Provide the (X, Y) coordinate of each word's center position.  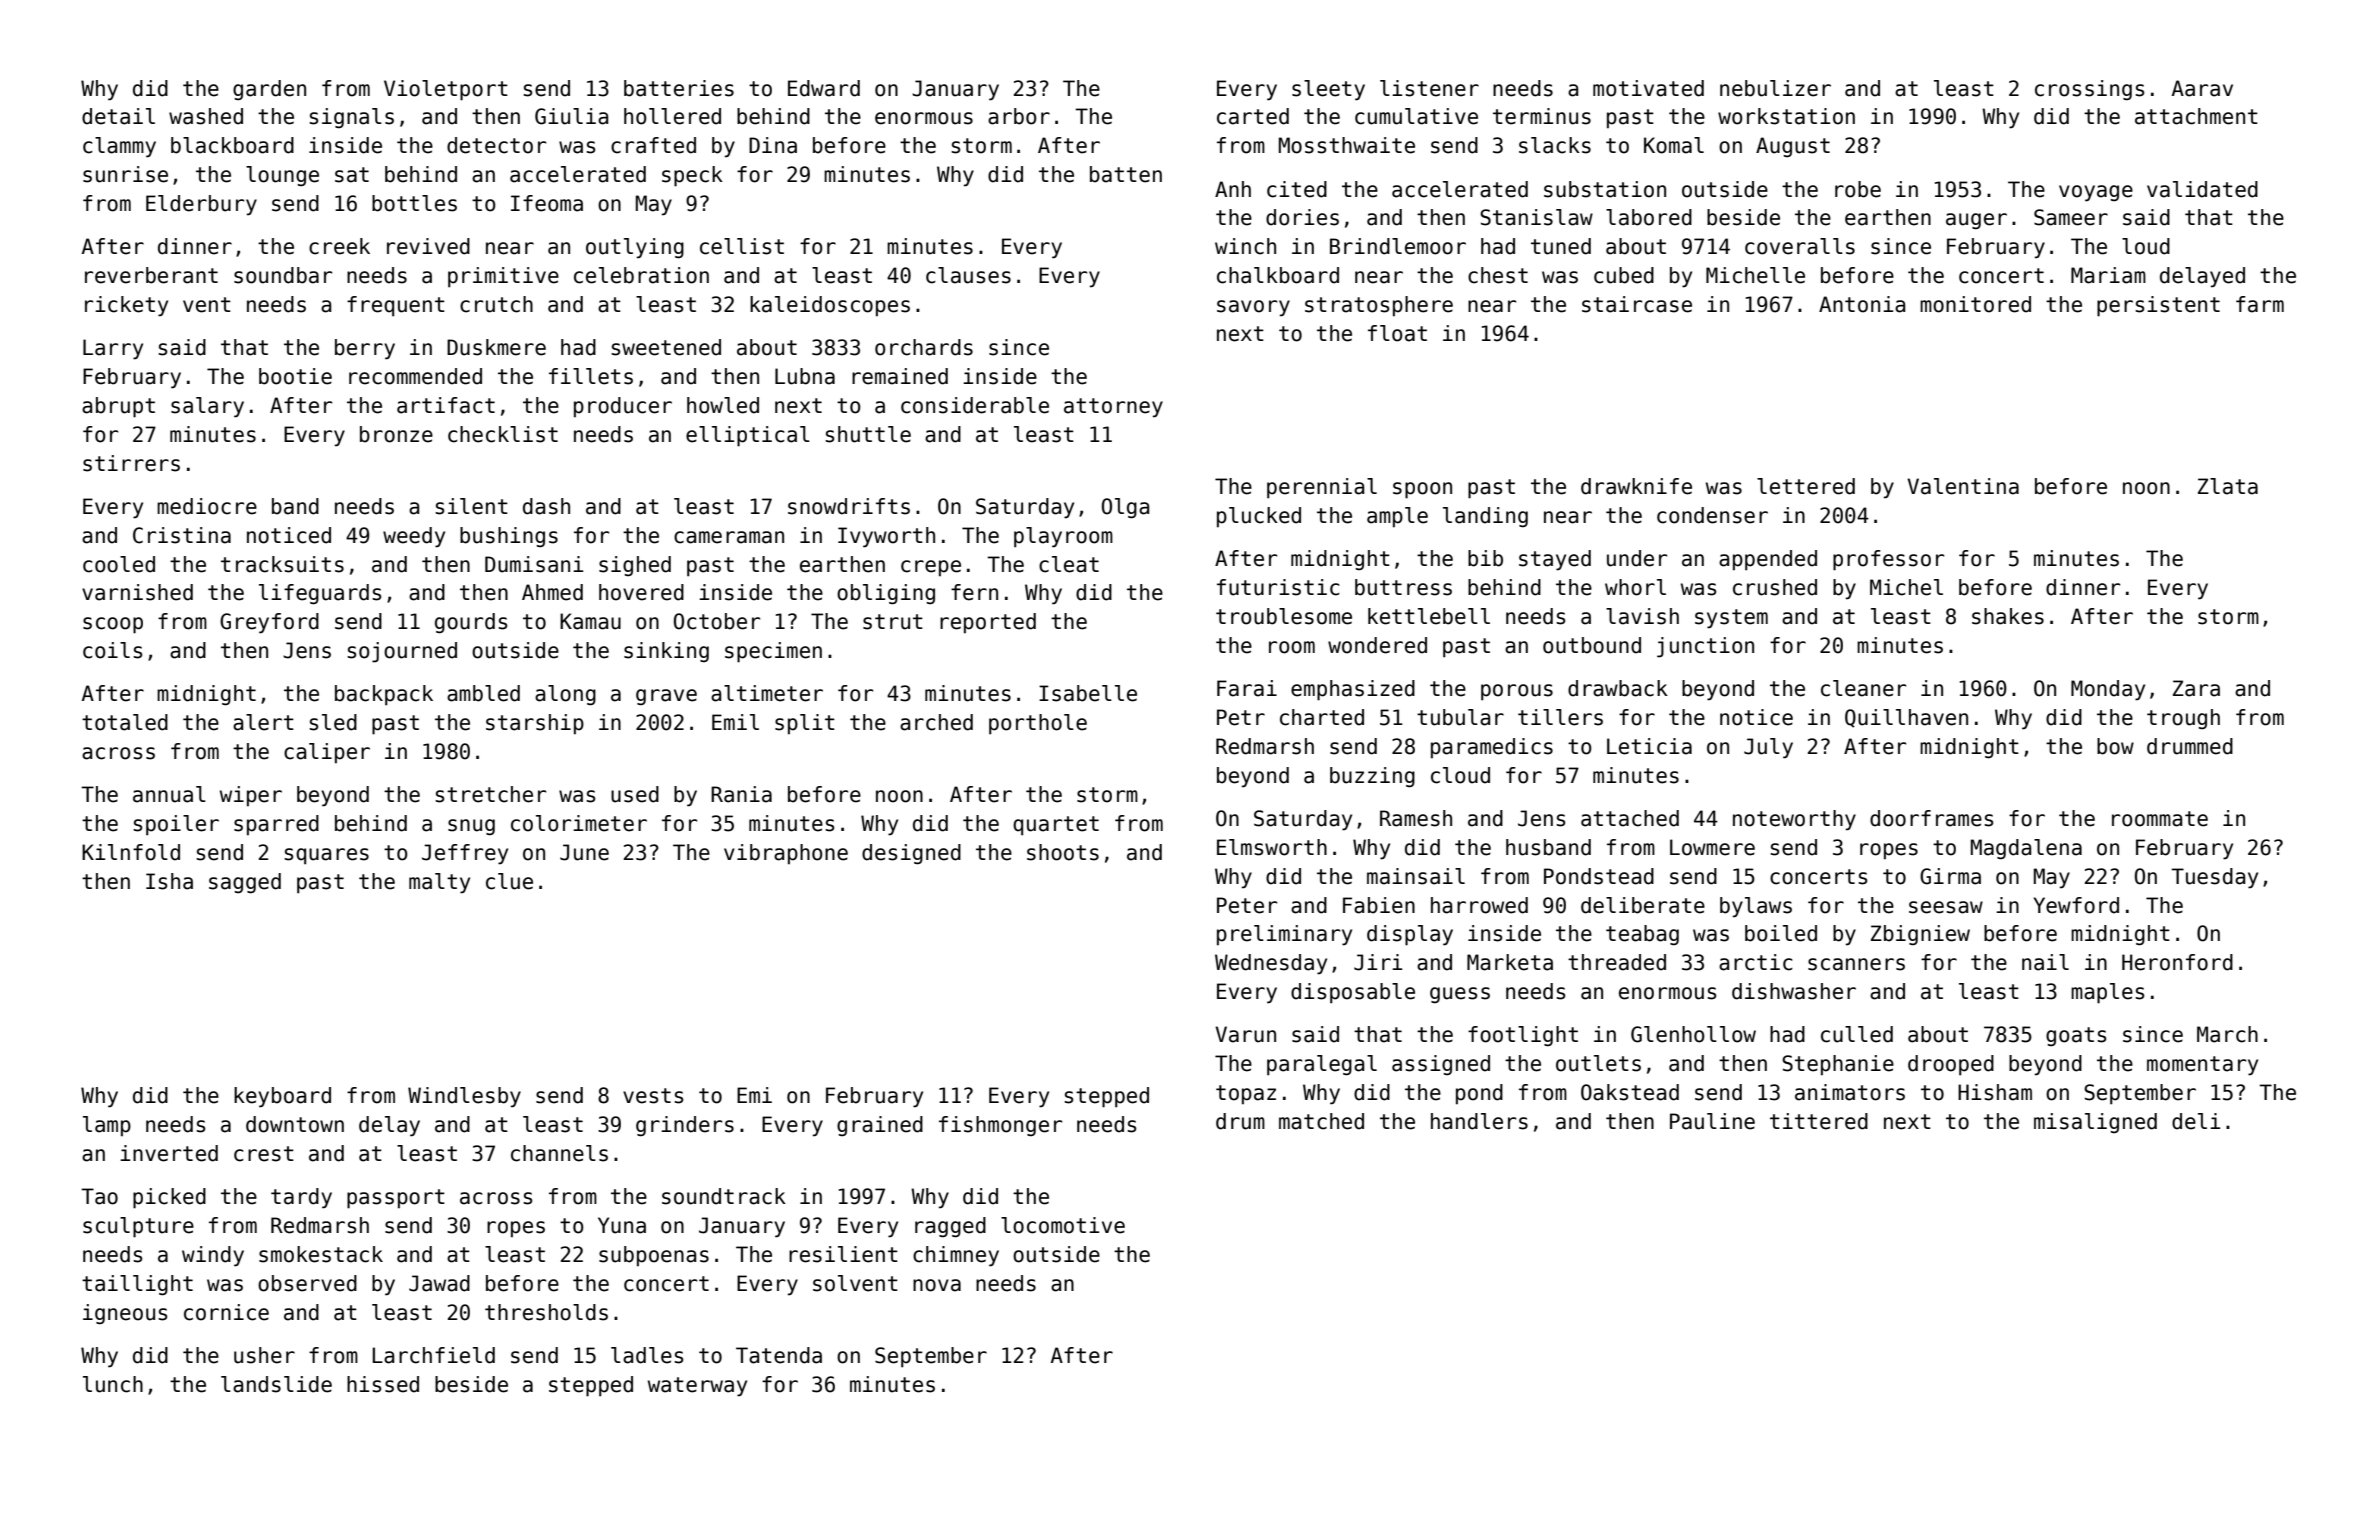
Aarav (2202, 88)
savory (1253, 308)
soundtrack (724, 1196)
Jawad (439, 1283)
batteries (679, 88)
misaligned (2095, 1123)
